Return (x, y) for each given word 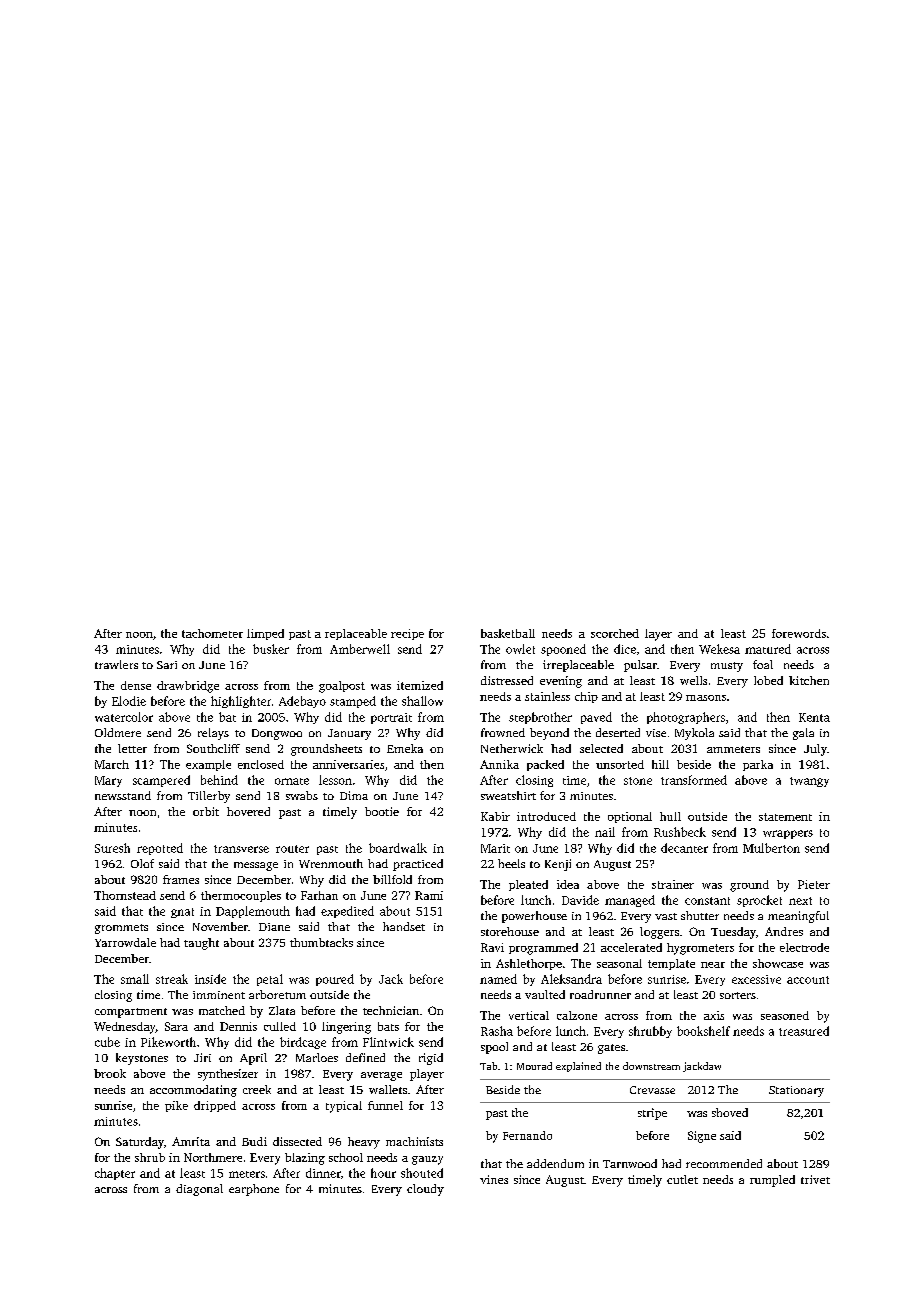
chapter (115, 1174)
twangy (809, 782)
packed (545, 765)
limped (265, 634)
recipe (407, 634)
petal (270, 980)
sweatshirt (508, 795)
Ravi (492, 947)
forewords (799, 633)
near (713, 965)
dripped (215, 1106)
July (815, 750)
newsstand (123, 795)
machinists (414, 1141)
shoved (730, 1112)
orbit (206, 811)
